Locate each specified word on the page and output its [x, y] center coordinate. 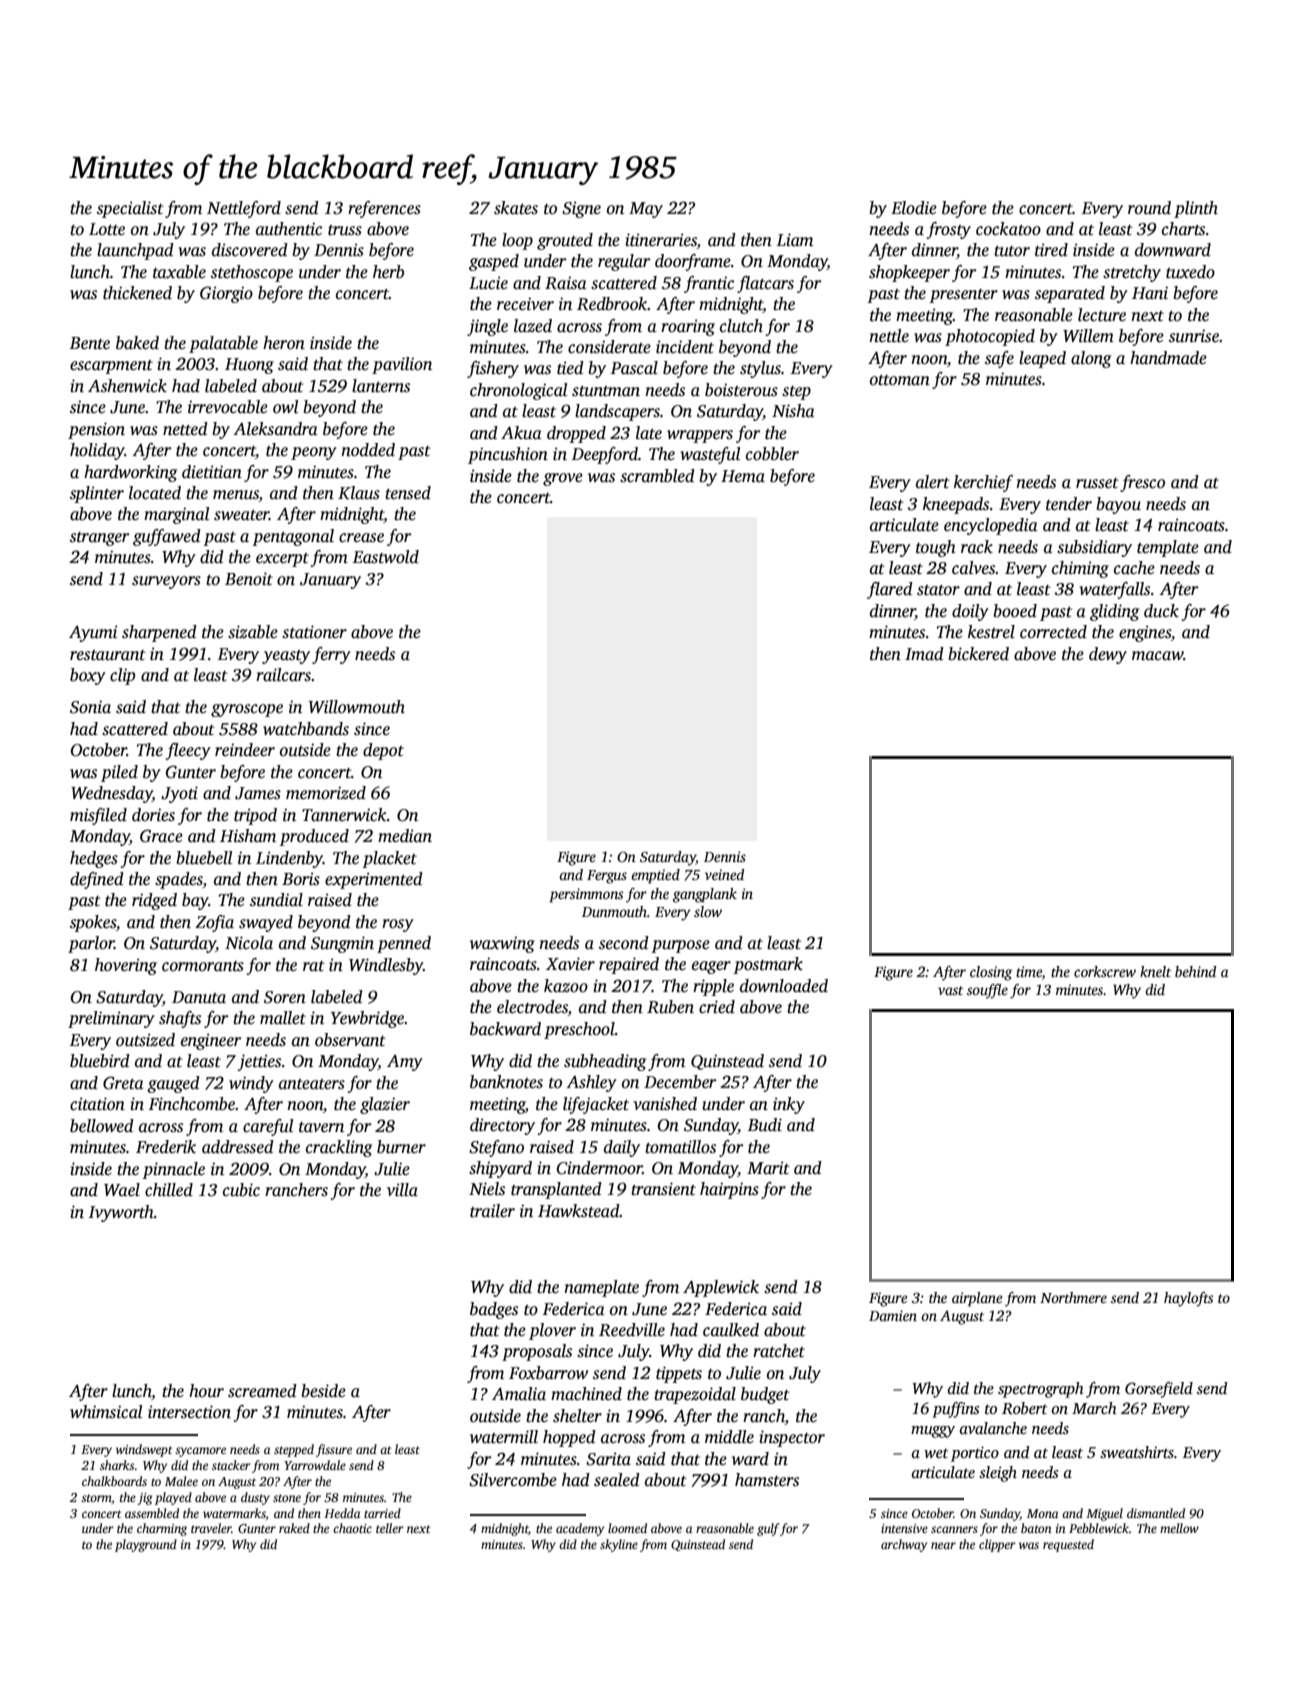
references [384, 209]
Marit [768, 1168]
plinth [1196, 209]
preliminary [111, 1019]
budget [765, 1395]
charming [162, 1529]
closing [991, 973]
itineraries [661, 240]
